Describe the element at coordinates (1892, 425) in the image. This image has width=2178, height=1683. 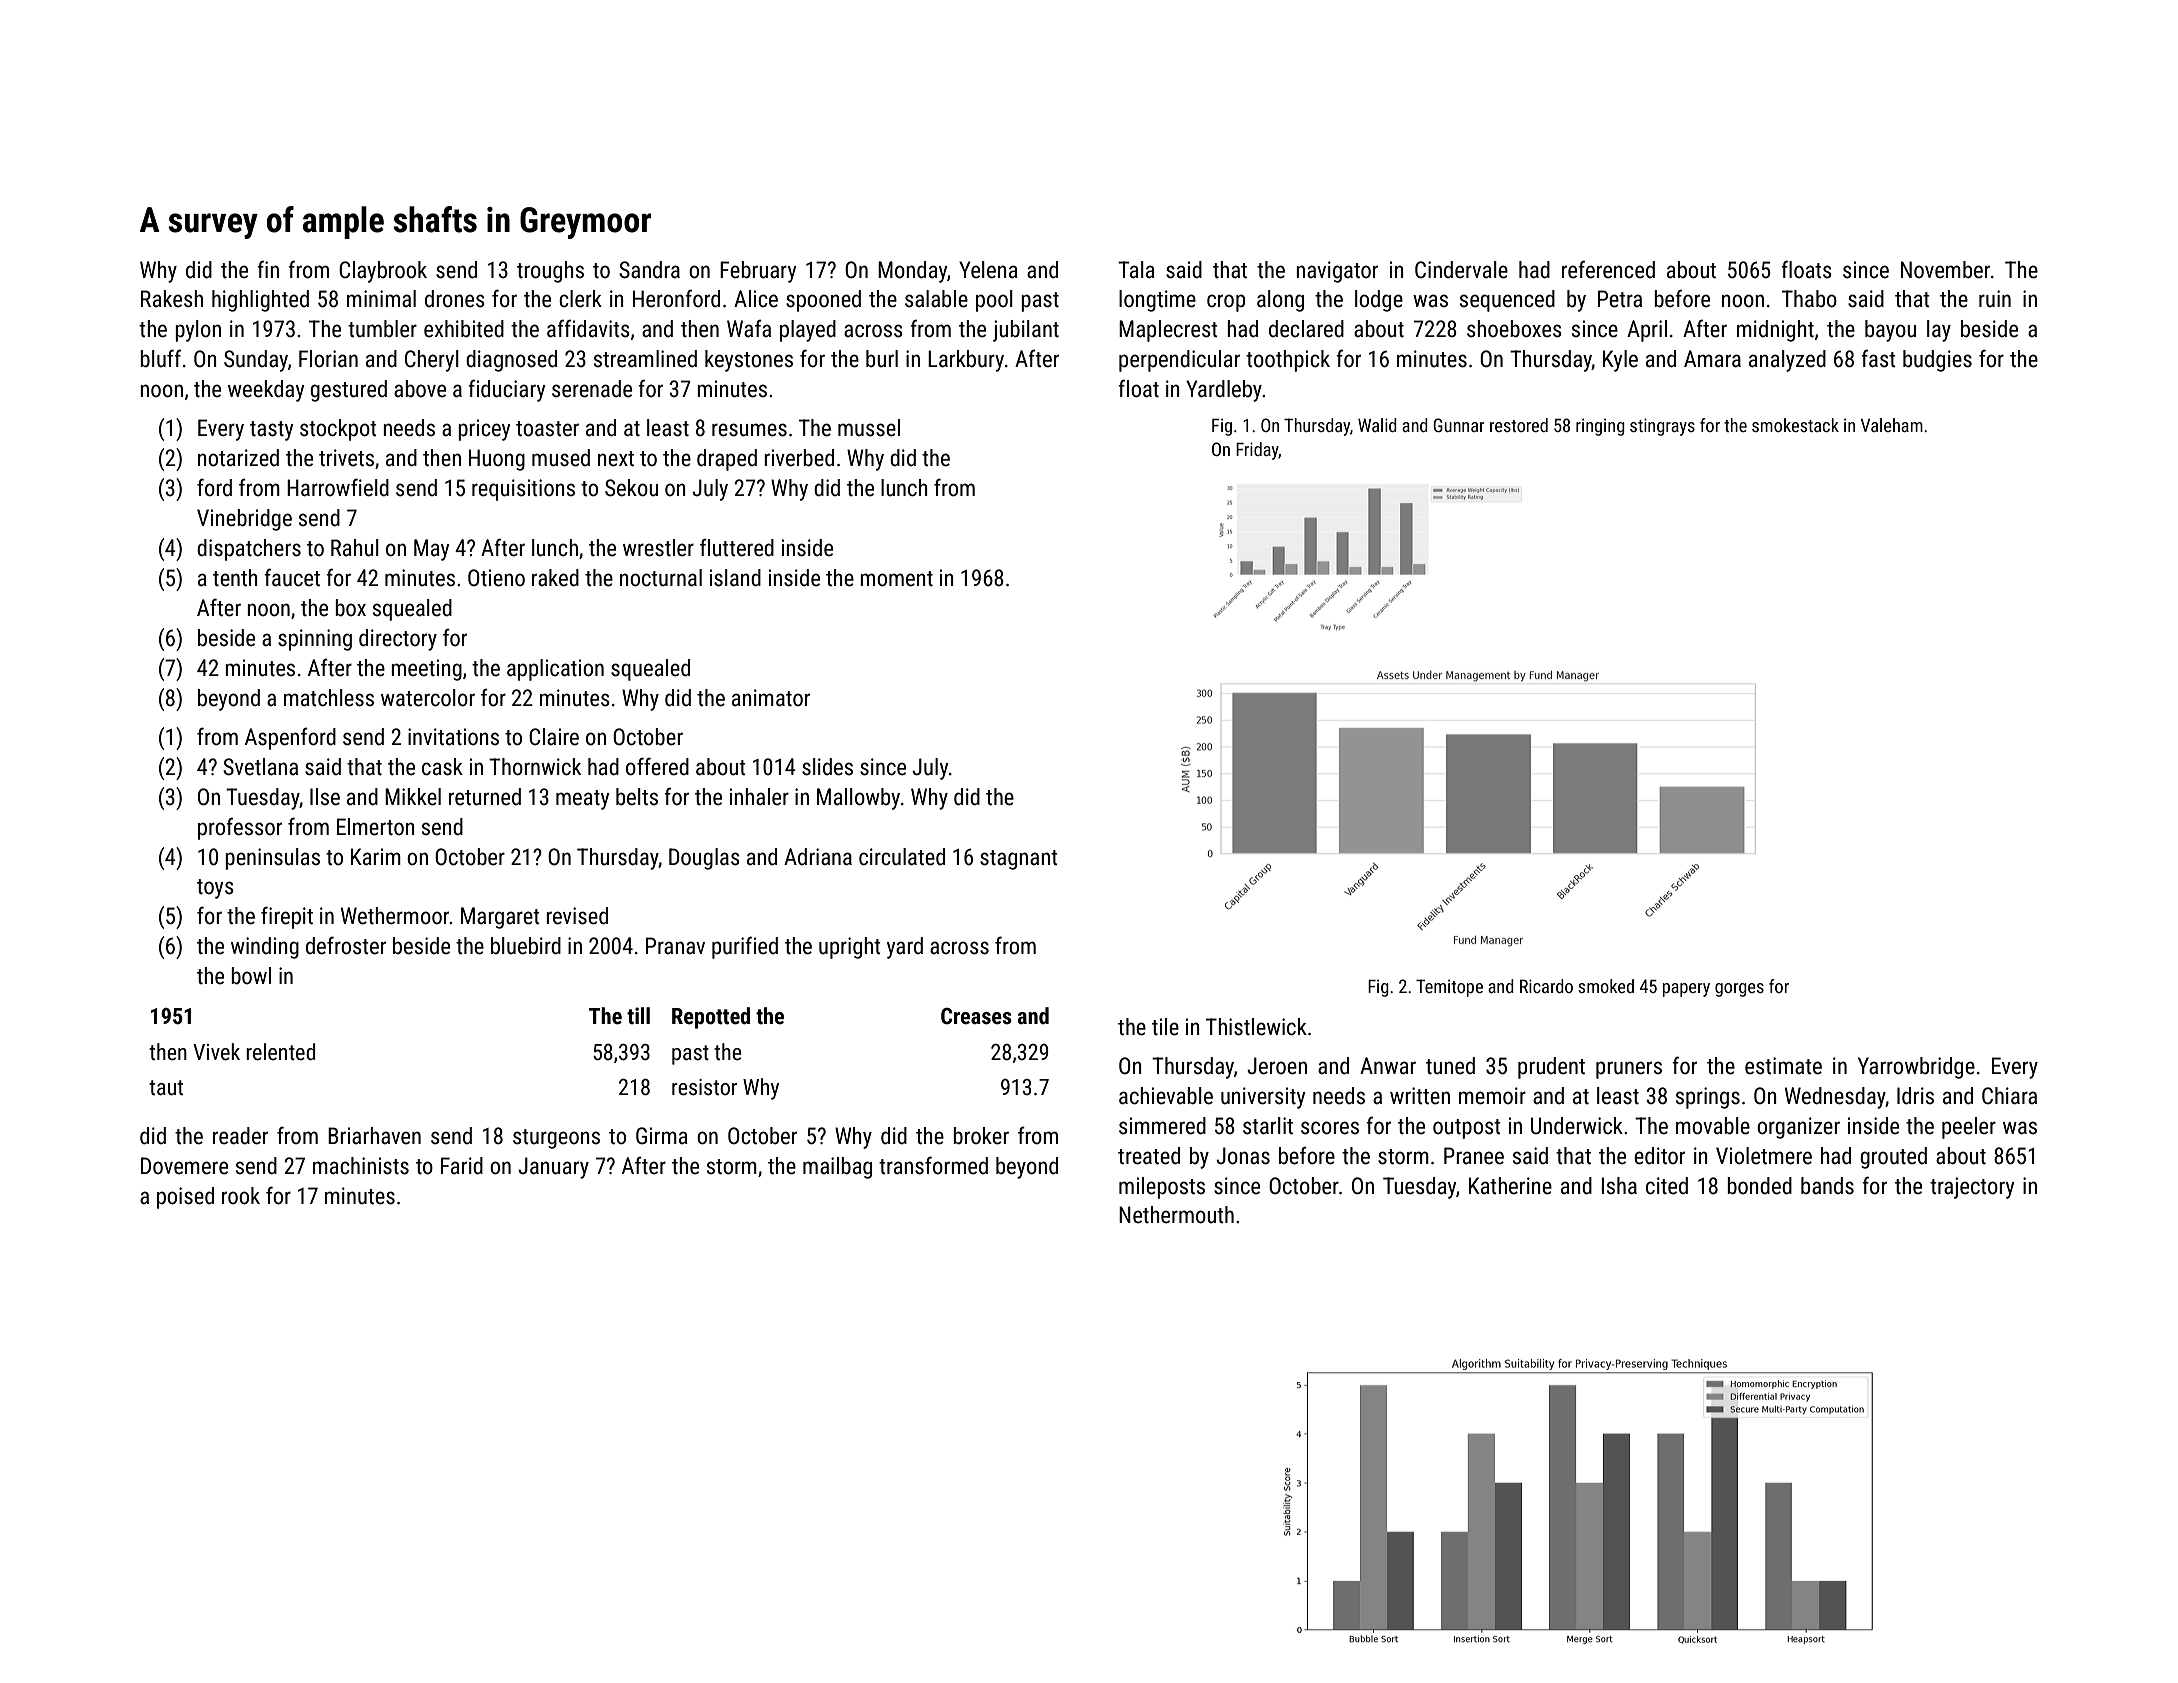
I see `Valeham` at that location.
